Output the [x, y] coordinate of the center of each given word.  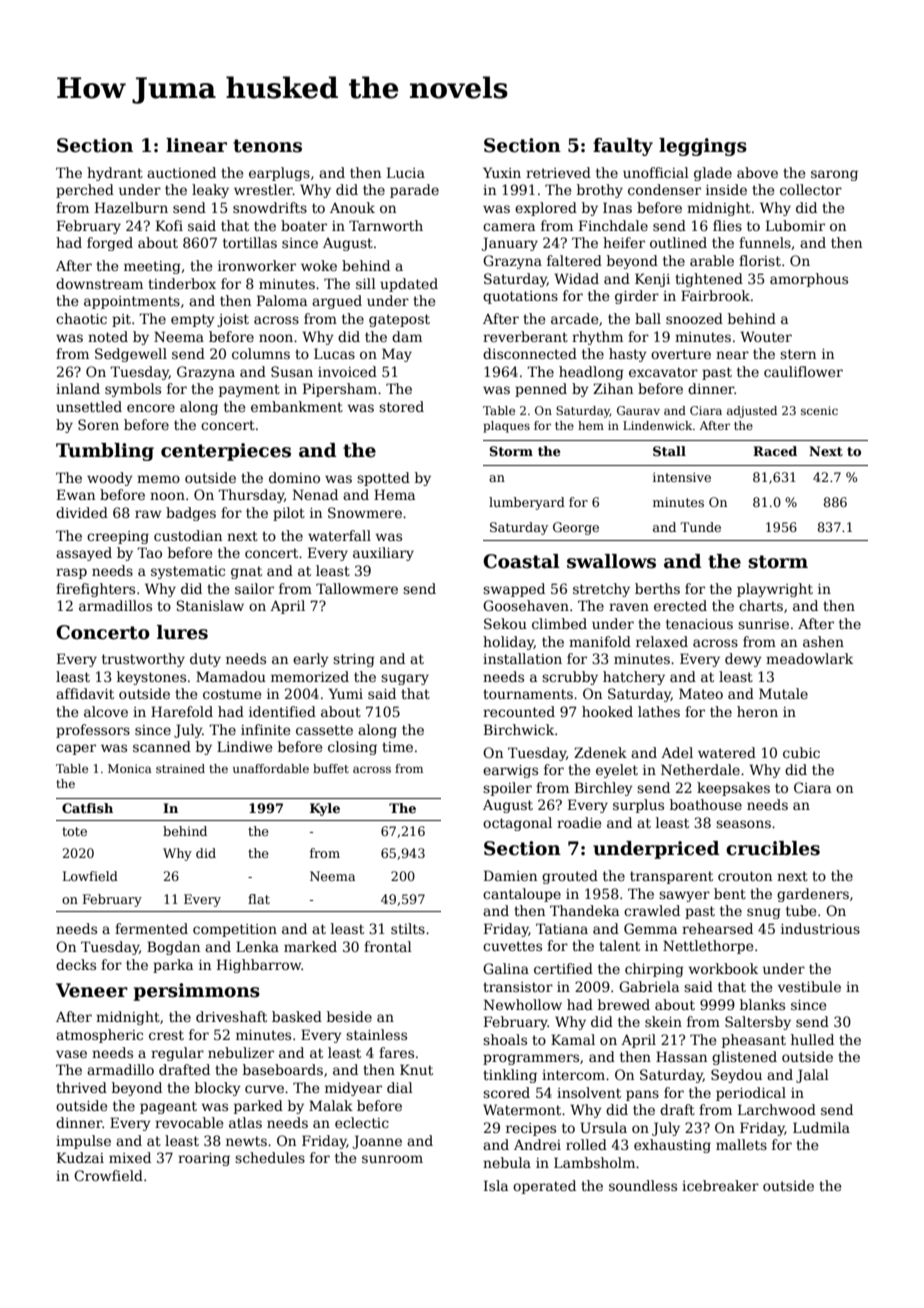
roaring [204, 1159]
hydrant [115, 174]
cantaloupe [522, 895]
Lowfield [90, 876]
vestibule [809, 986]
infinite [265, 729]
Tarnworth [386, 225]
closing [352, 748]
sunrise [763, 624]
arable [712, 260]
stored [401, 406]
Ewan [76, 494]
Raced [775, 451]
